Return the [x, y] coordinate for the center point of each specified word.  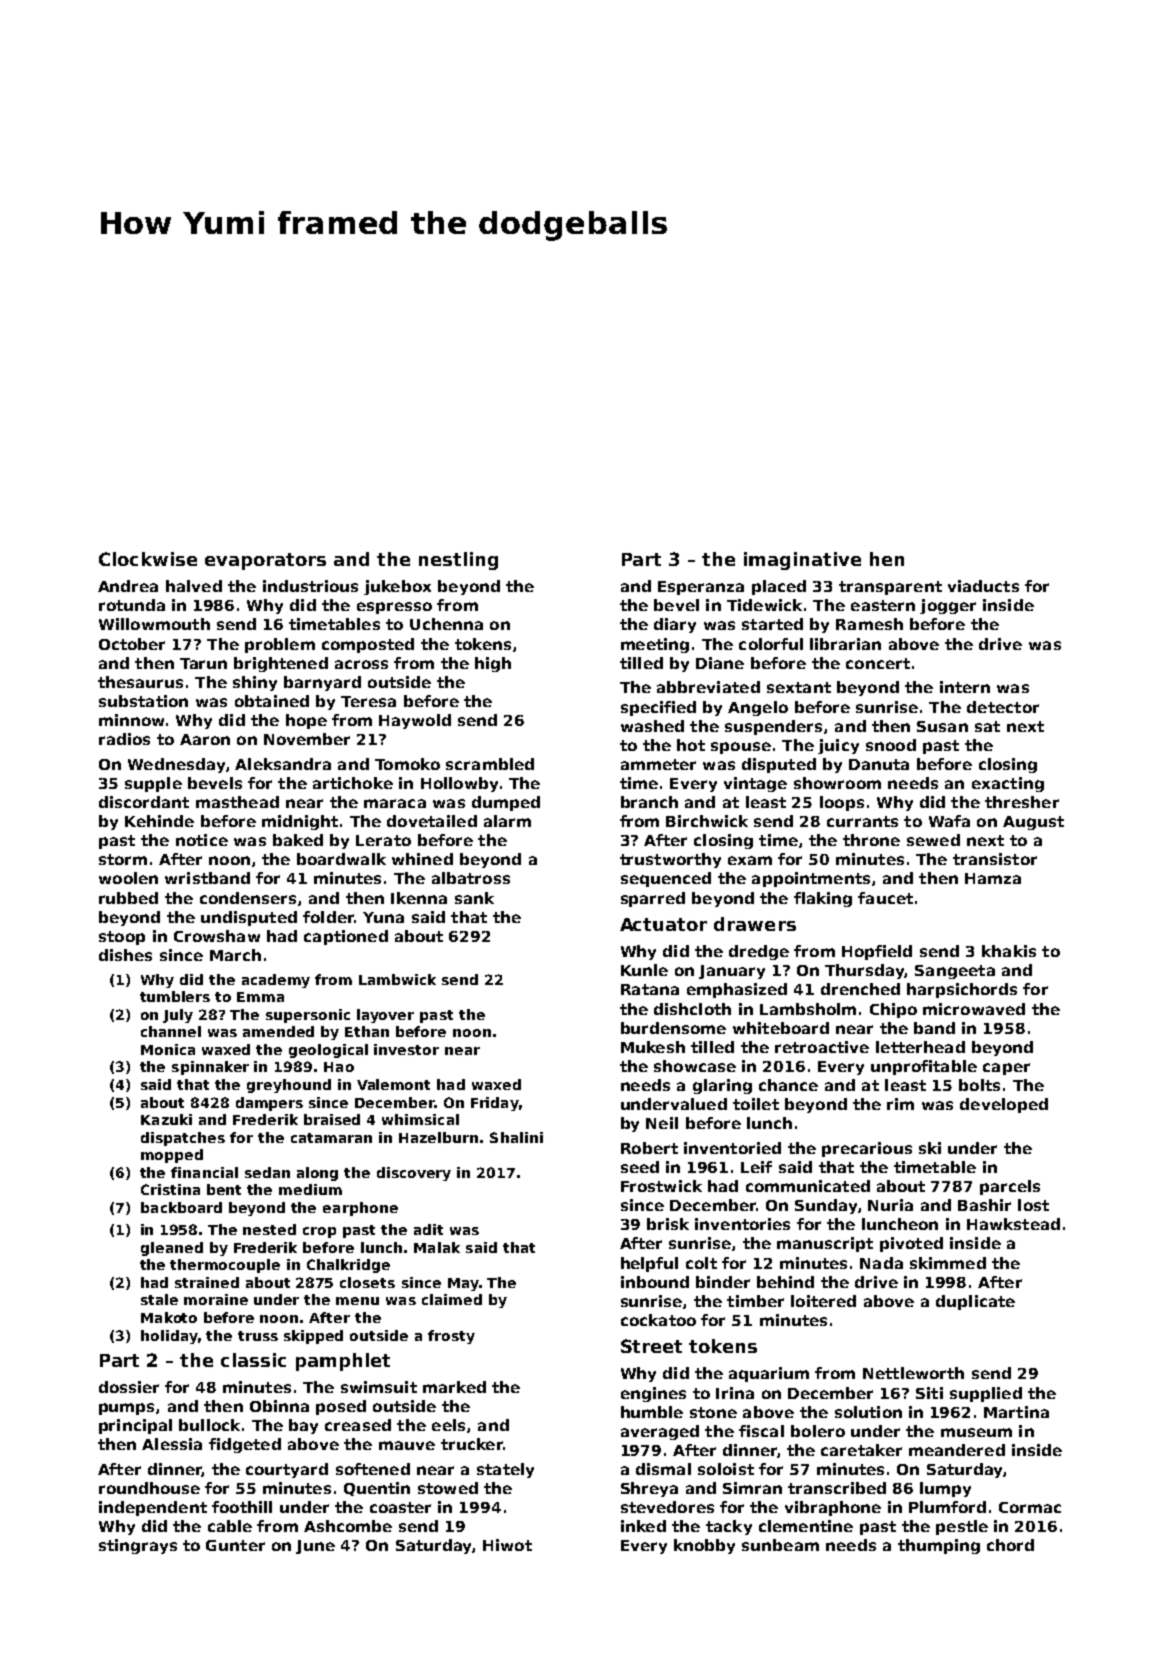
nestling [458, 561]
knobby [704, 1546]
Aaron [205, 739]
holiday [169, 1337]
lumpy [945, 1489]
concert [878, 663]
